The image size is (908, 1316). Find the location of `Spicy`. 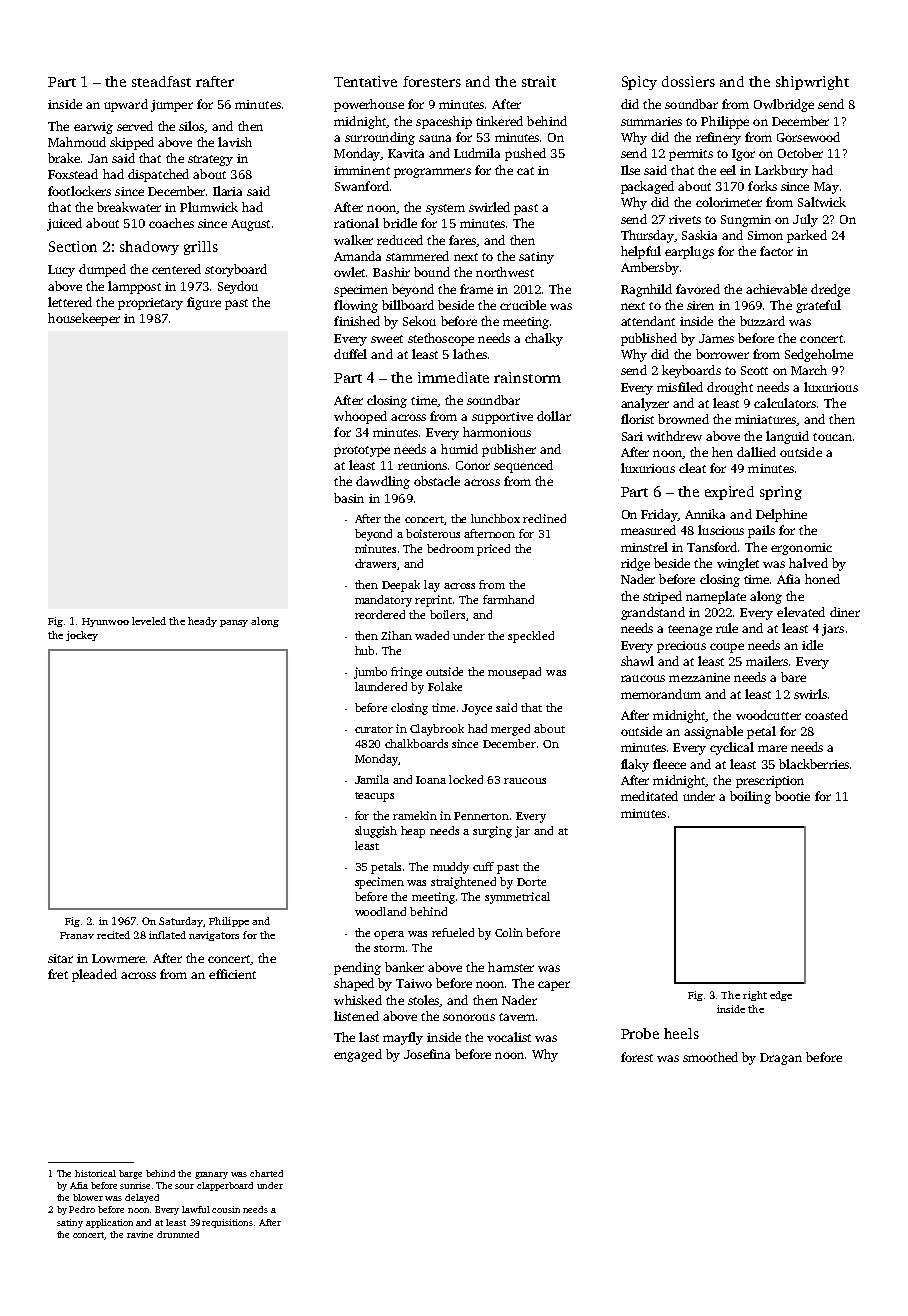

Spicy is located at coordinates (639, 83).
